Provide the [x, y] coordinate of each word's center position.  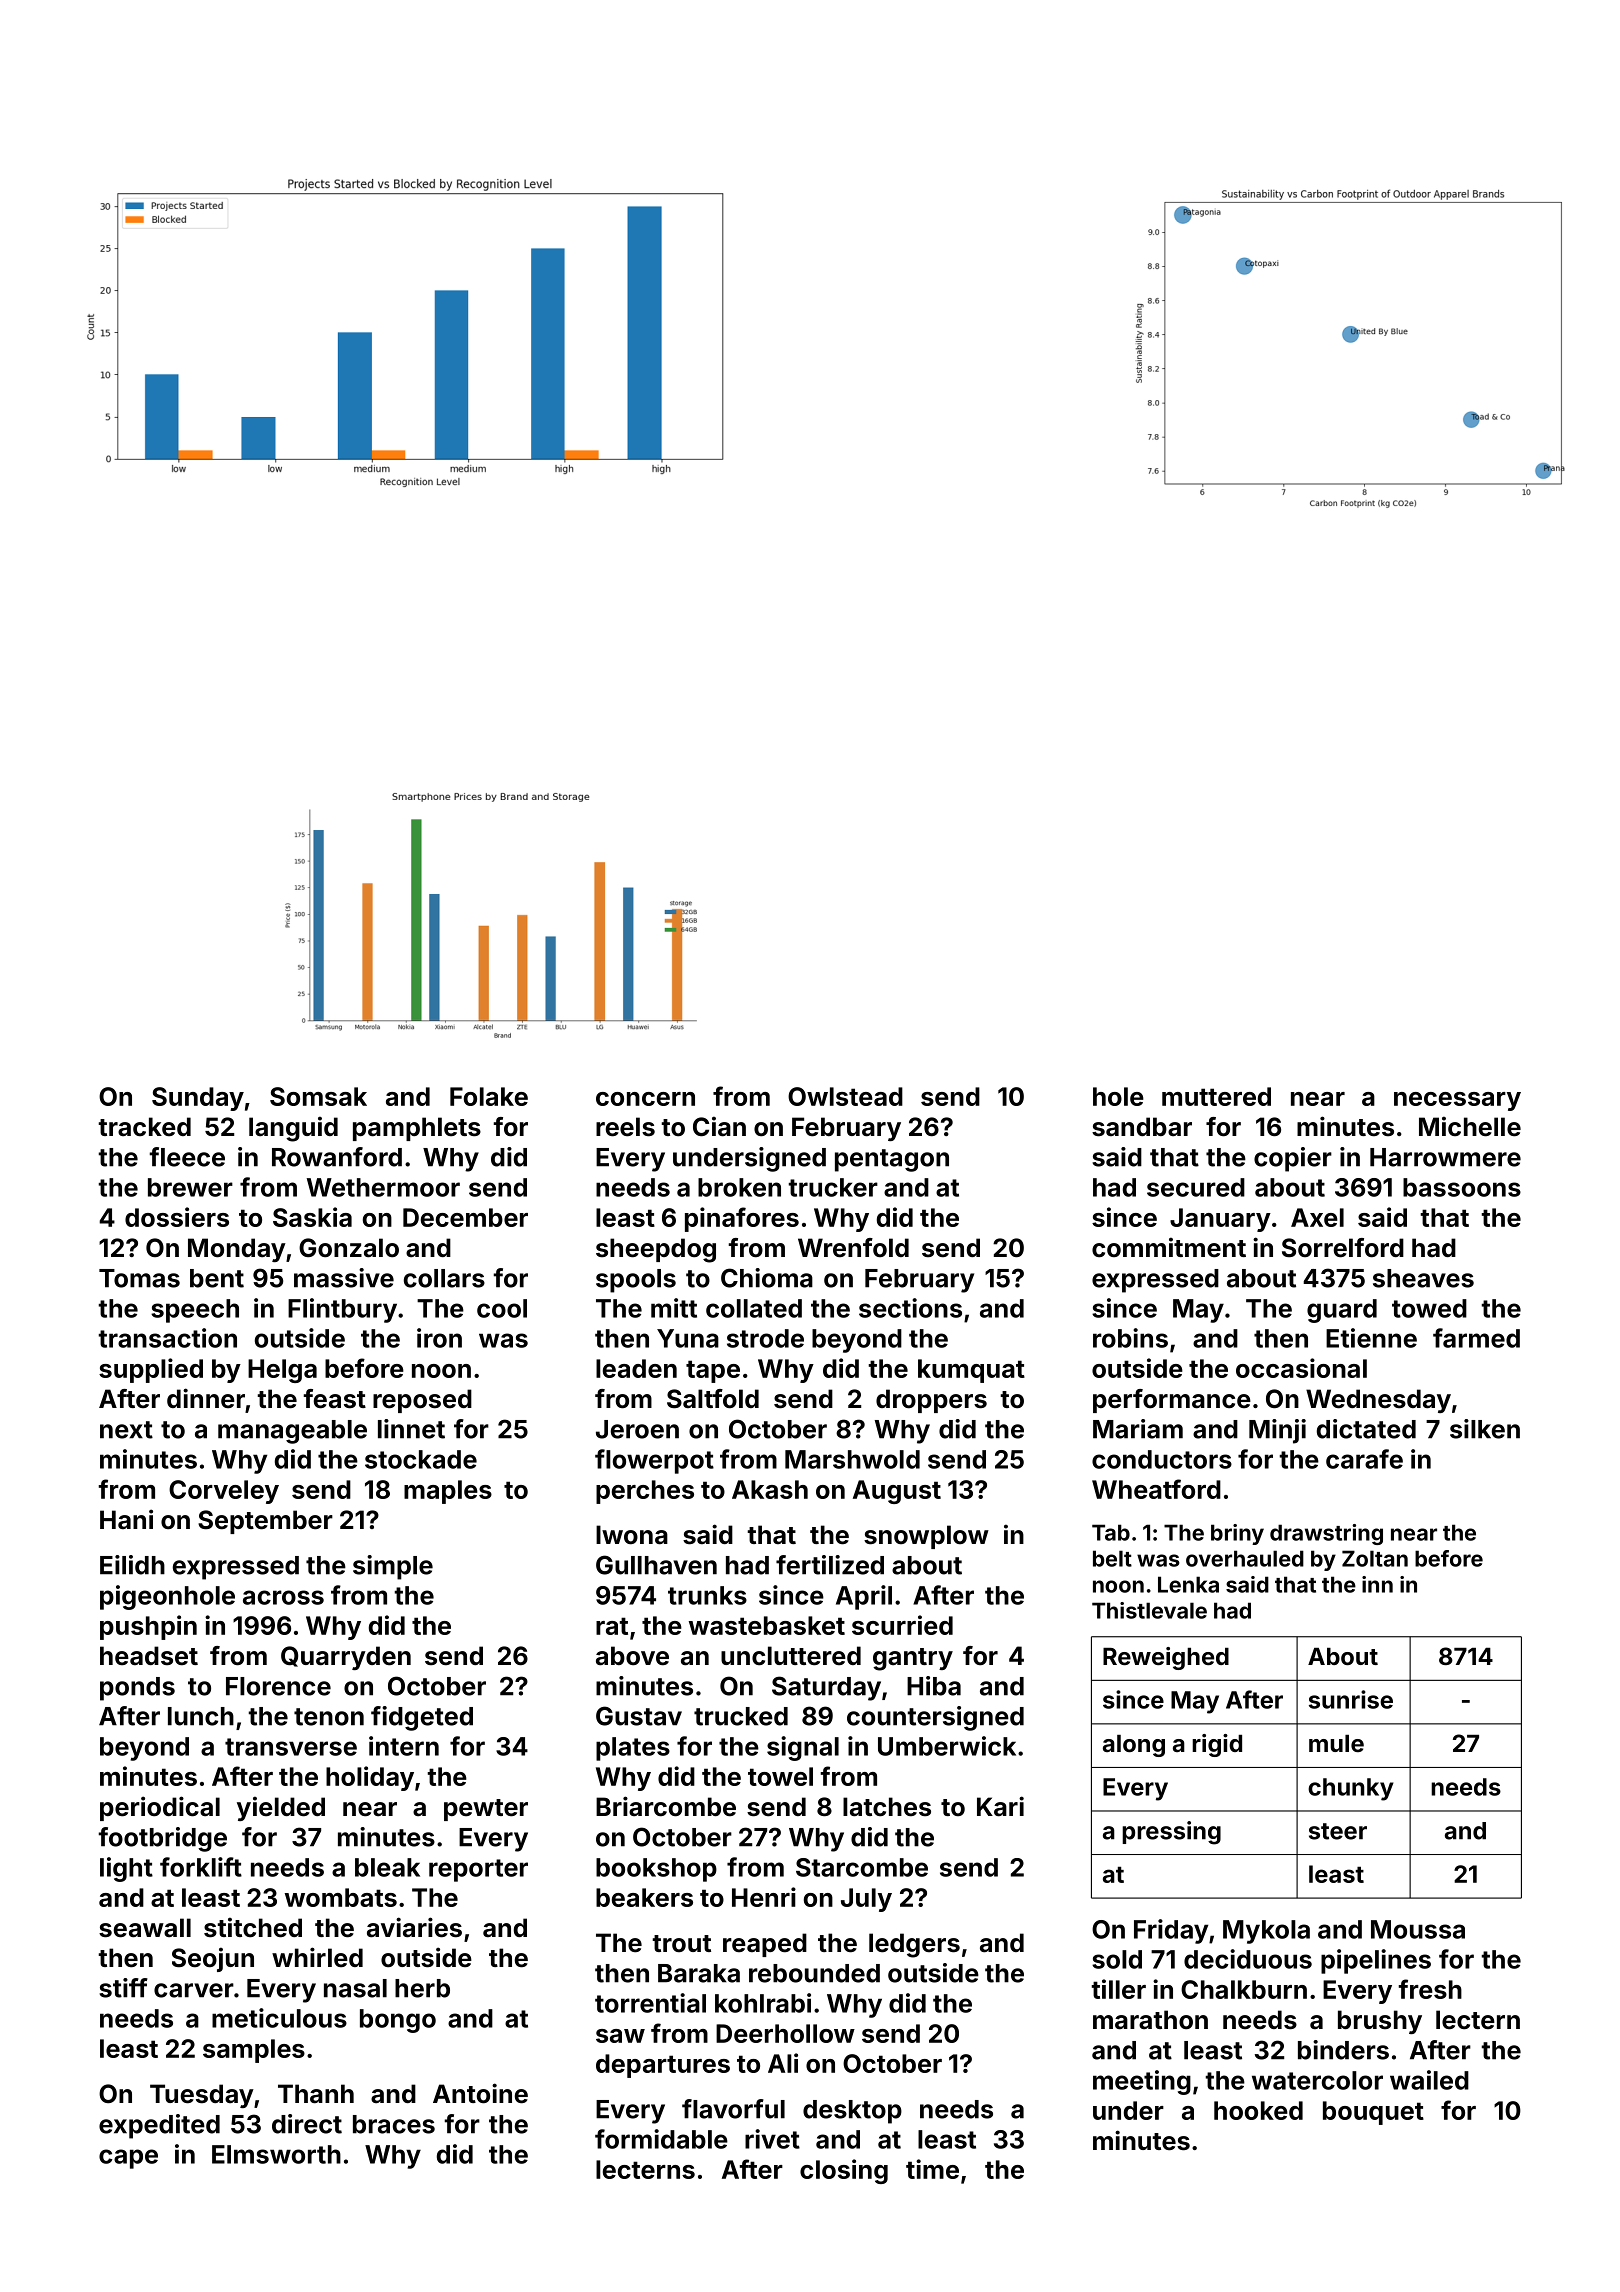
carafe [1364, 1459]
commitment [1169, 1247]
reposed [422, 1401]
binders [1343, 2050]
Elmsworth [276, 2154]
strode [765, 1338]
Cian [719, 1126]
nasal [355, 1988]
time [932, 2169]
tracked [144, 1127]
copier [1293, 1159]
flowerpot [654, 1461]
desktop [852, 2112]
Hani [126, 1519]
